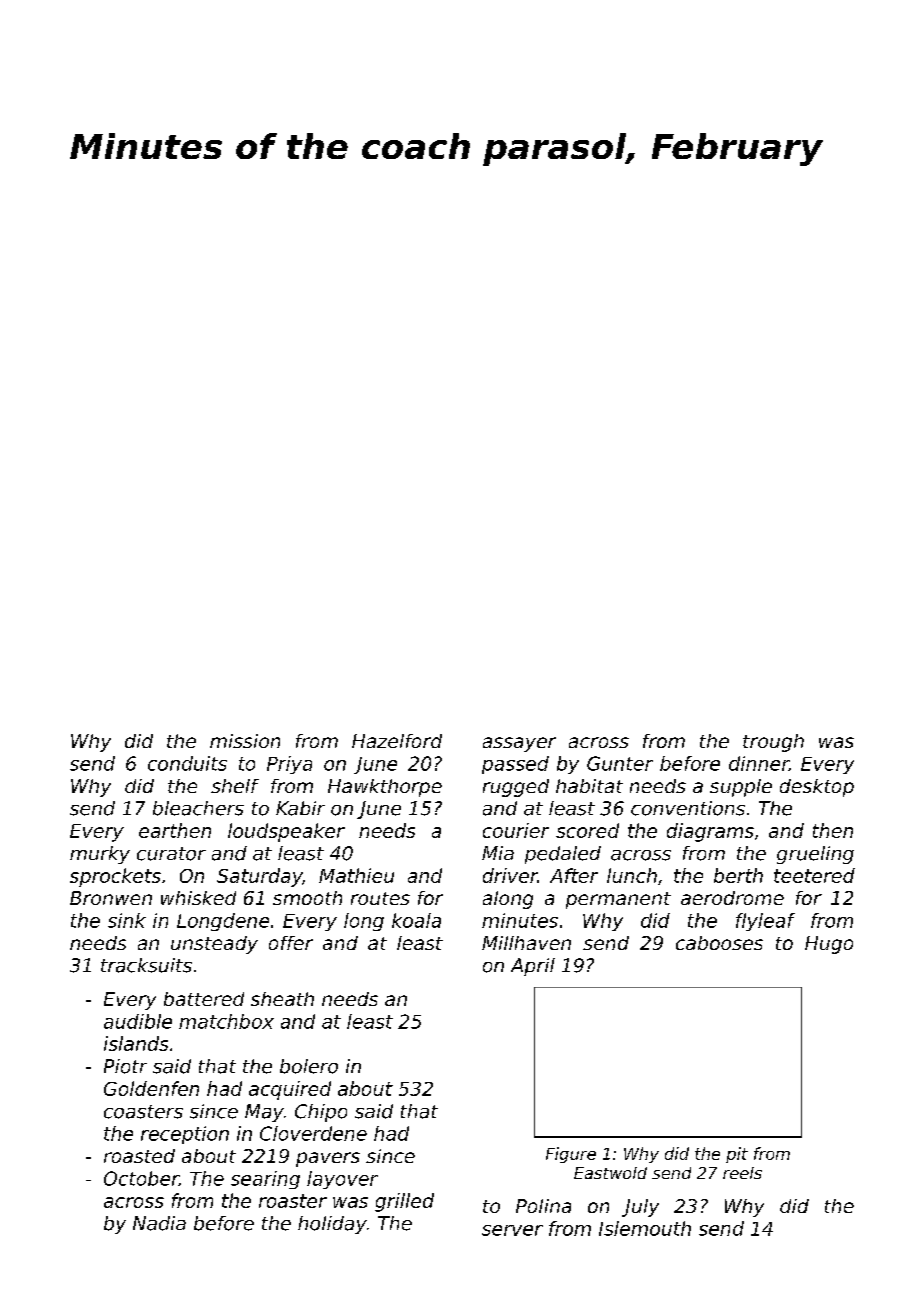 The width and height of the screenshot is (924, 1314). Describe the element at coordinates (293, 1201) in the screenshot. I see `roaster` at that location.
